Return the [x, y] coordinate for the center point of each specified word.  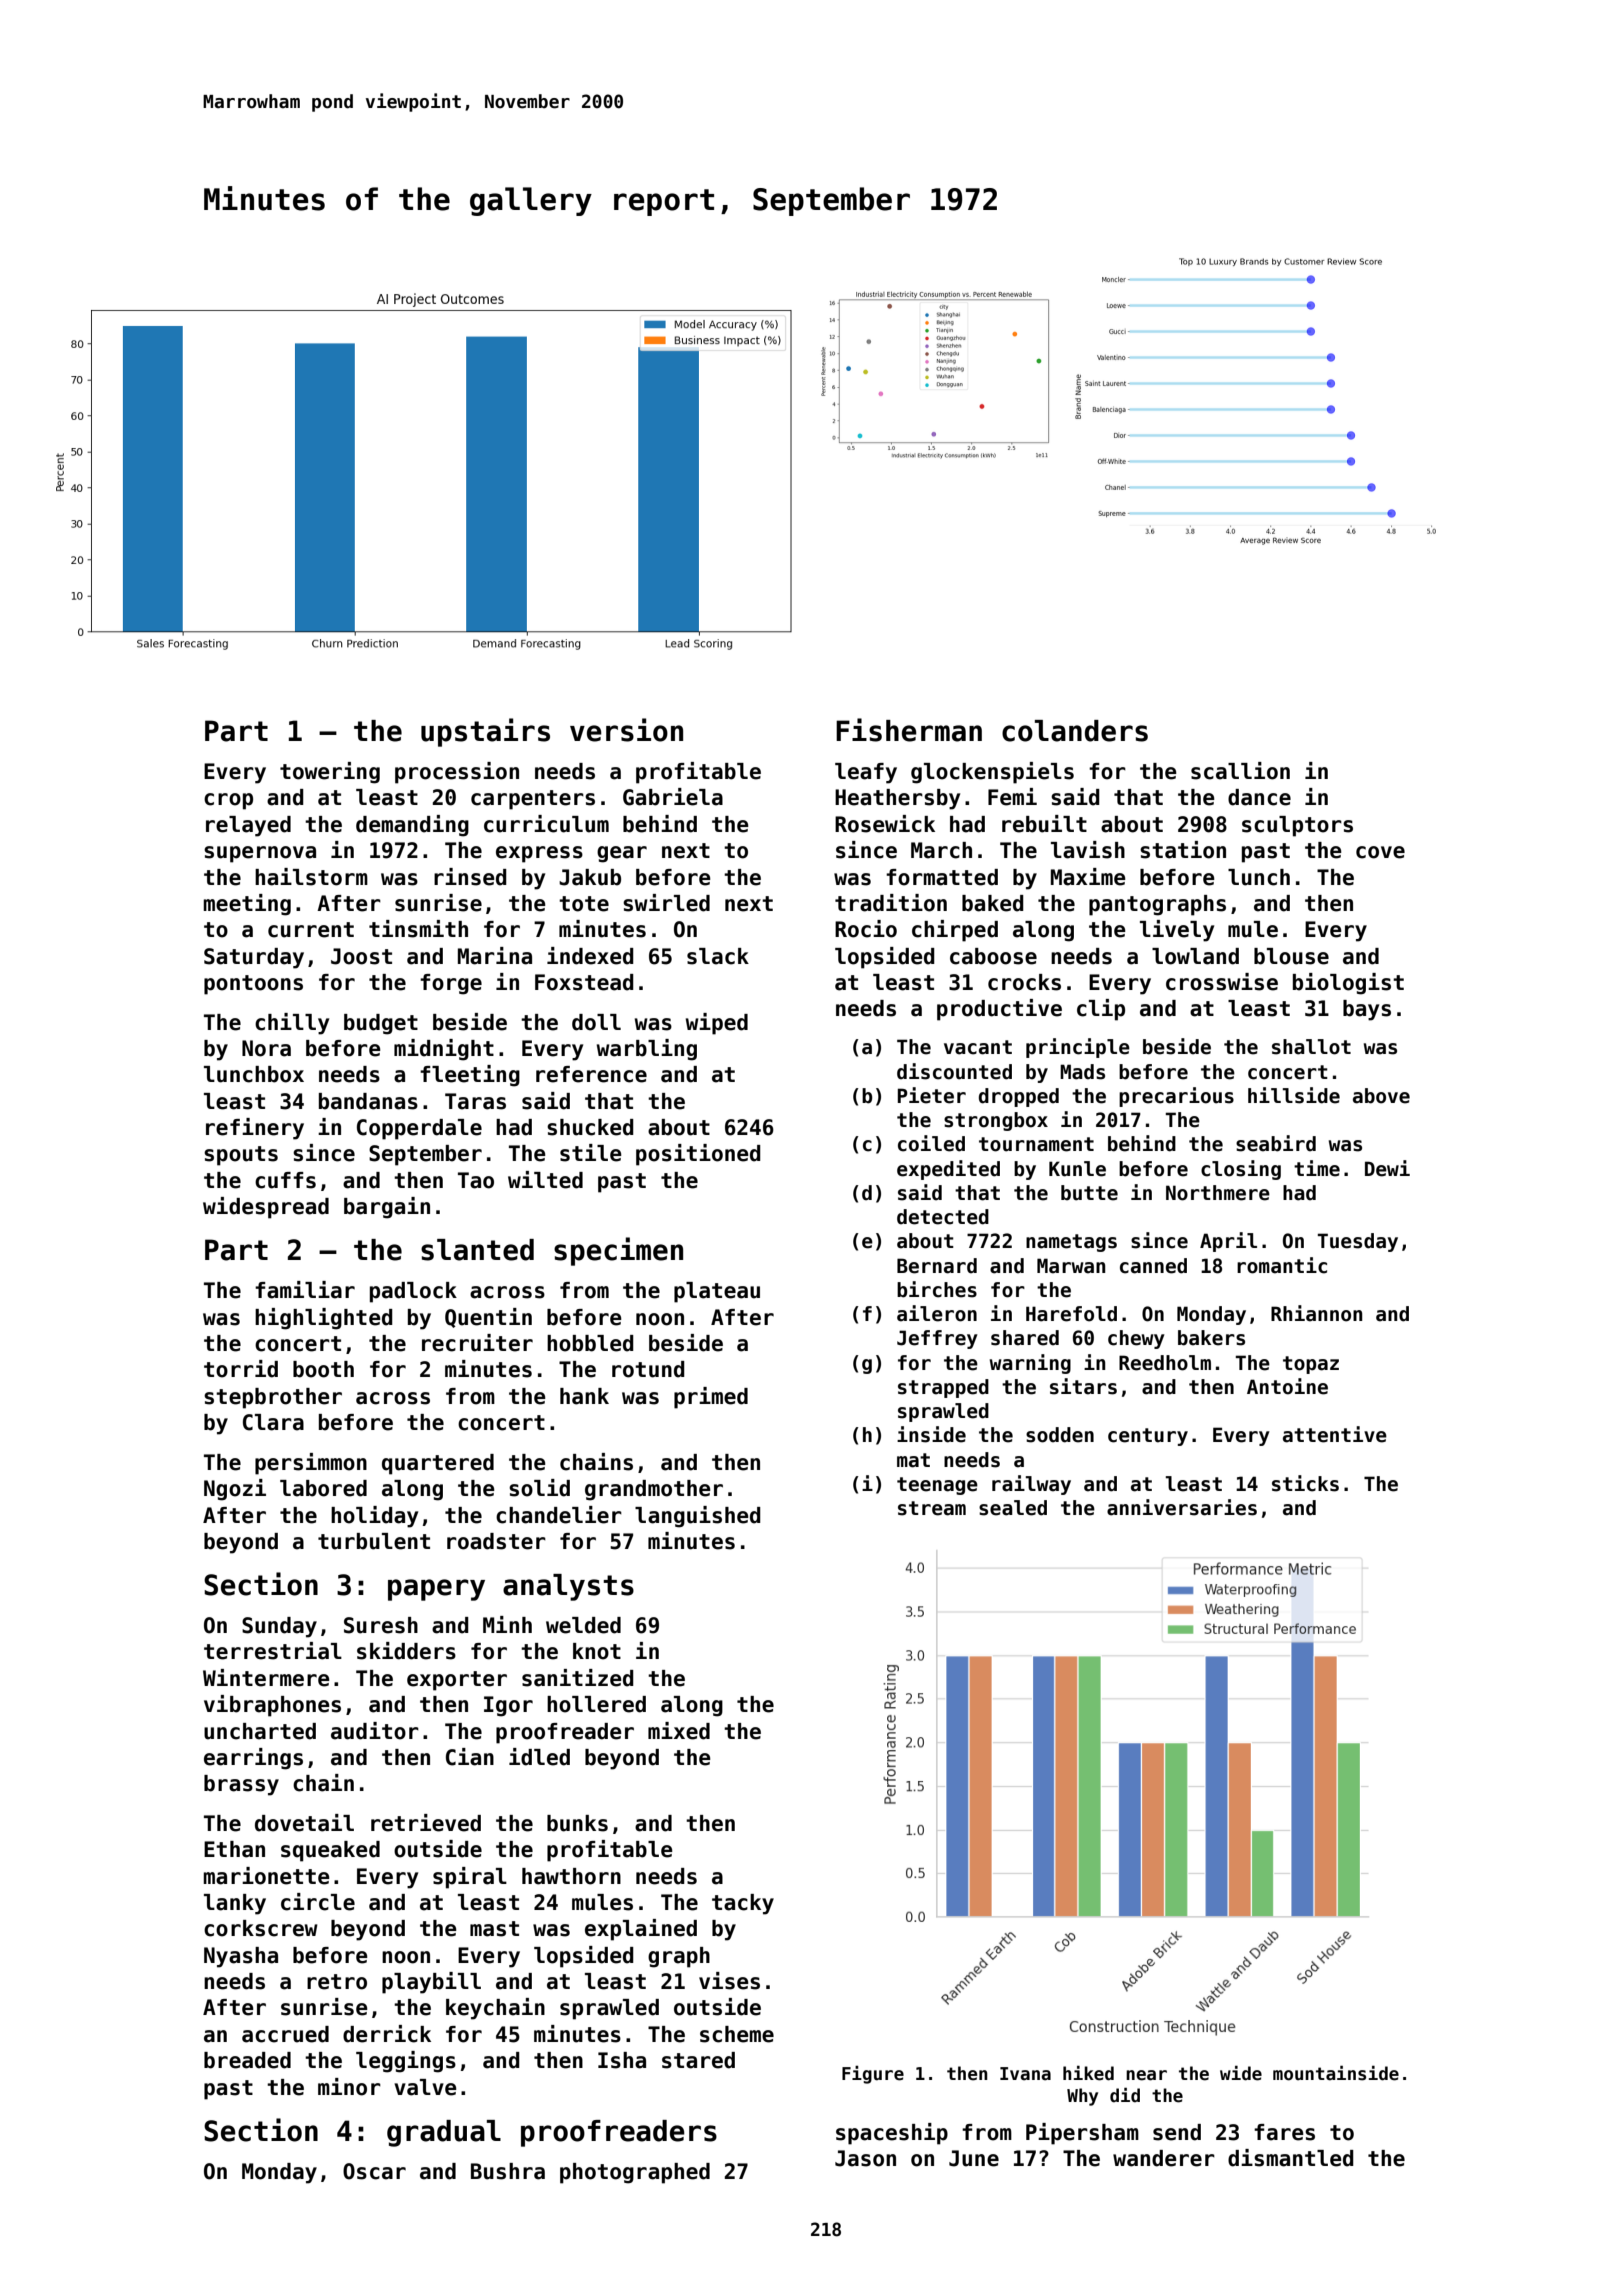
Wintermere [266, 1678]
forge [451, 984]
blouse [1291, 956]
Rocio [866, 929]
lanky [235, 1904]
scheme [737, 2034]
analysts [568, 1587]
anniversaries [1182, 1507]
